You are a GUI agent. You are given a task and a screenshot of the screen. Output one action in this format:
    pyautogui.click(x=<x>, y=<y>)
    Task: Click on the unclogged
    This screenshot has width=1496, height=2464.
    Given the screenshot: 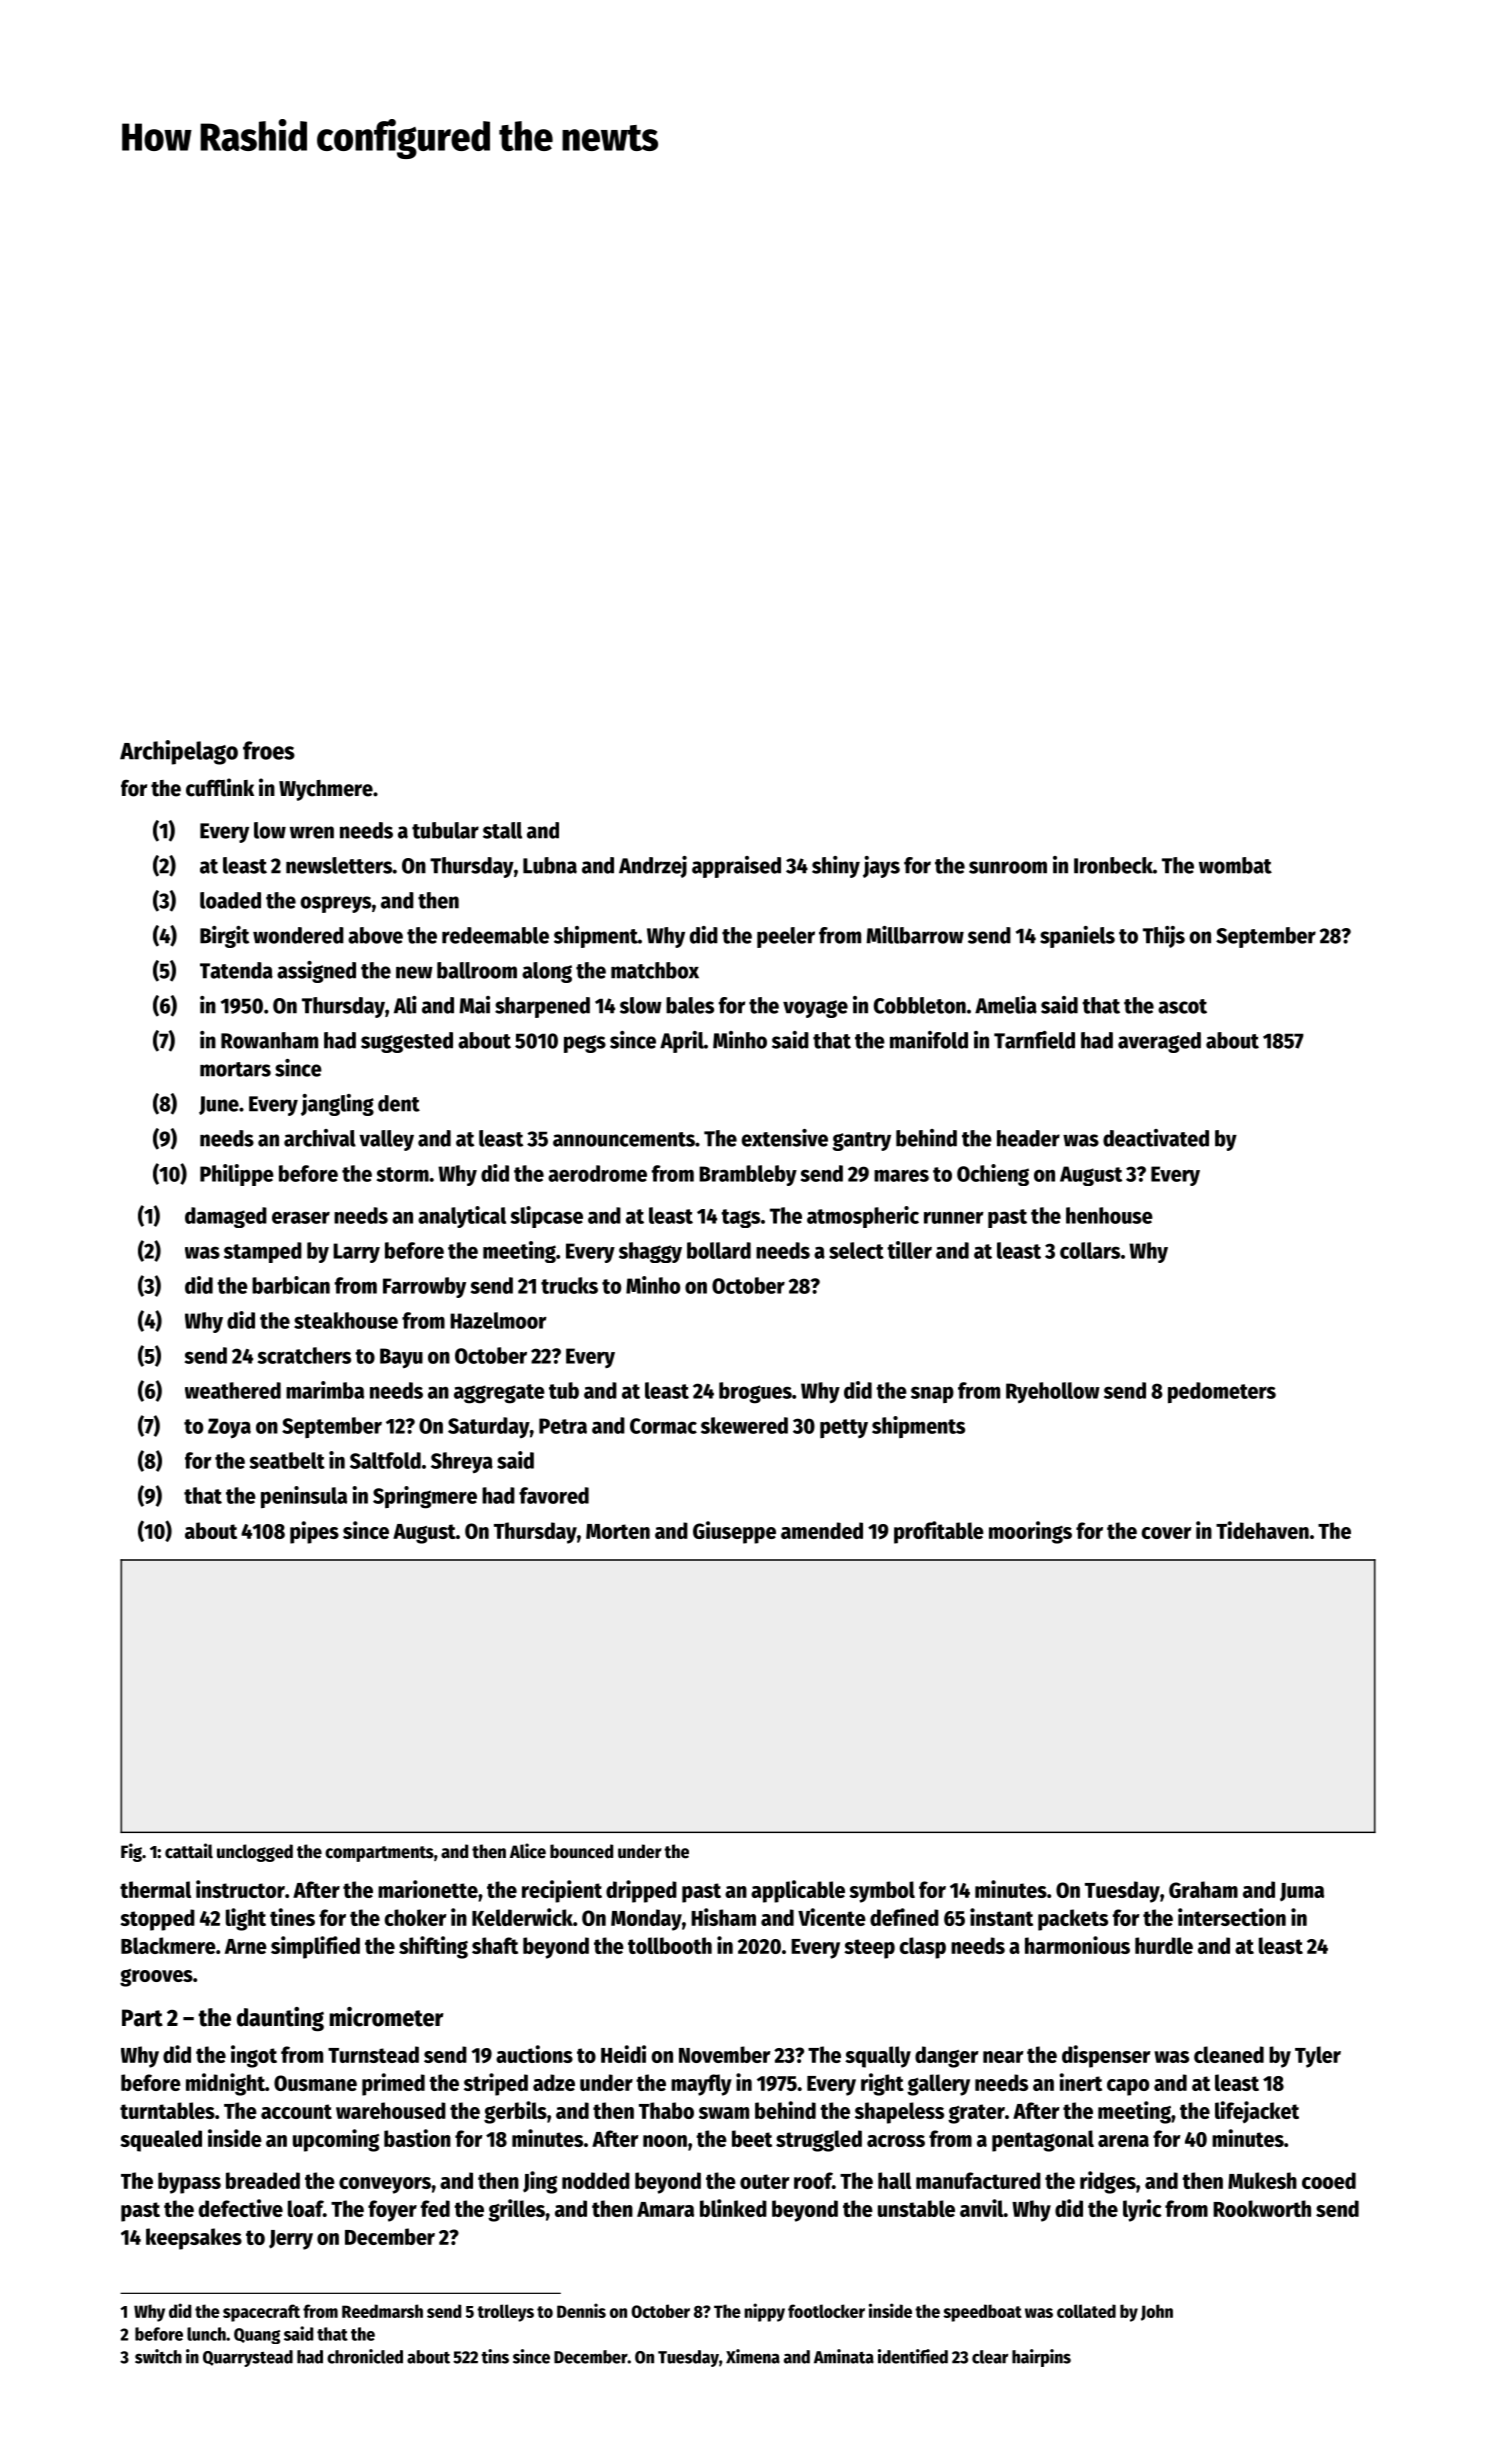 What is the action you would take?
    pyautogui.click(x=255, y=1853)
